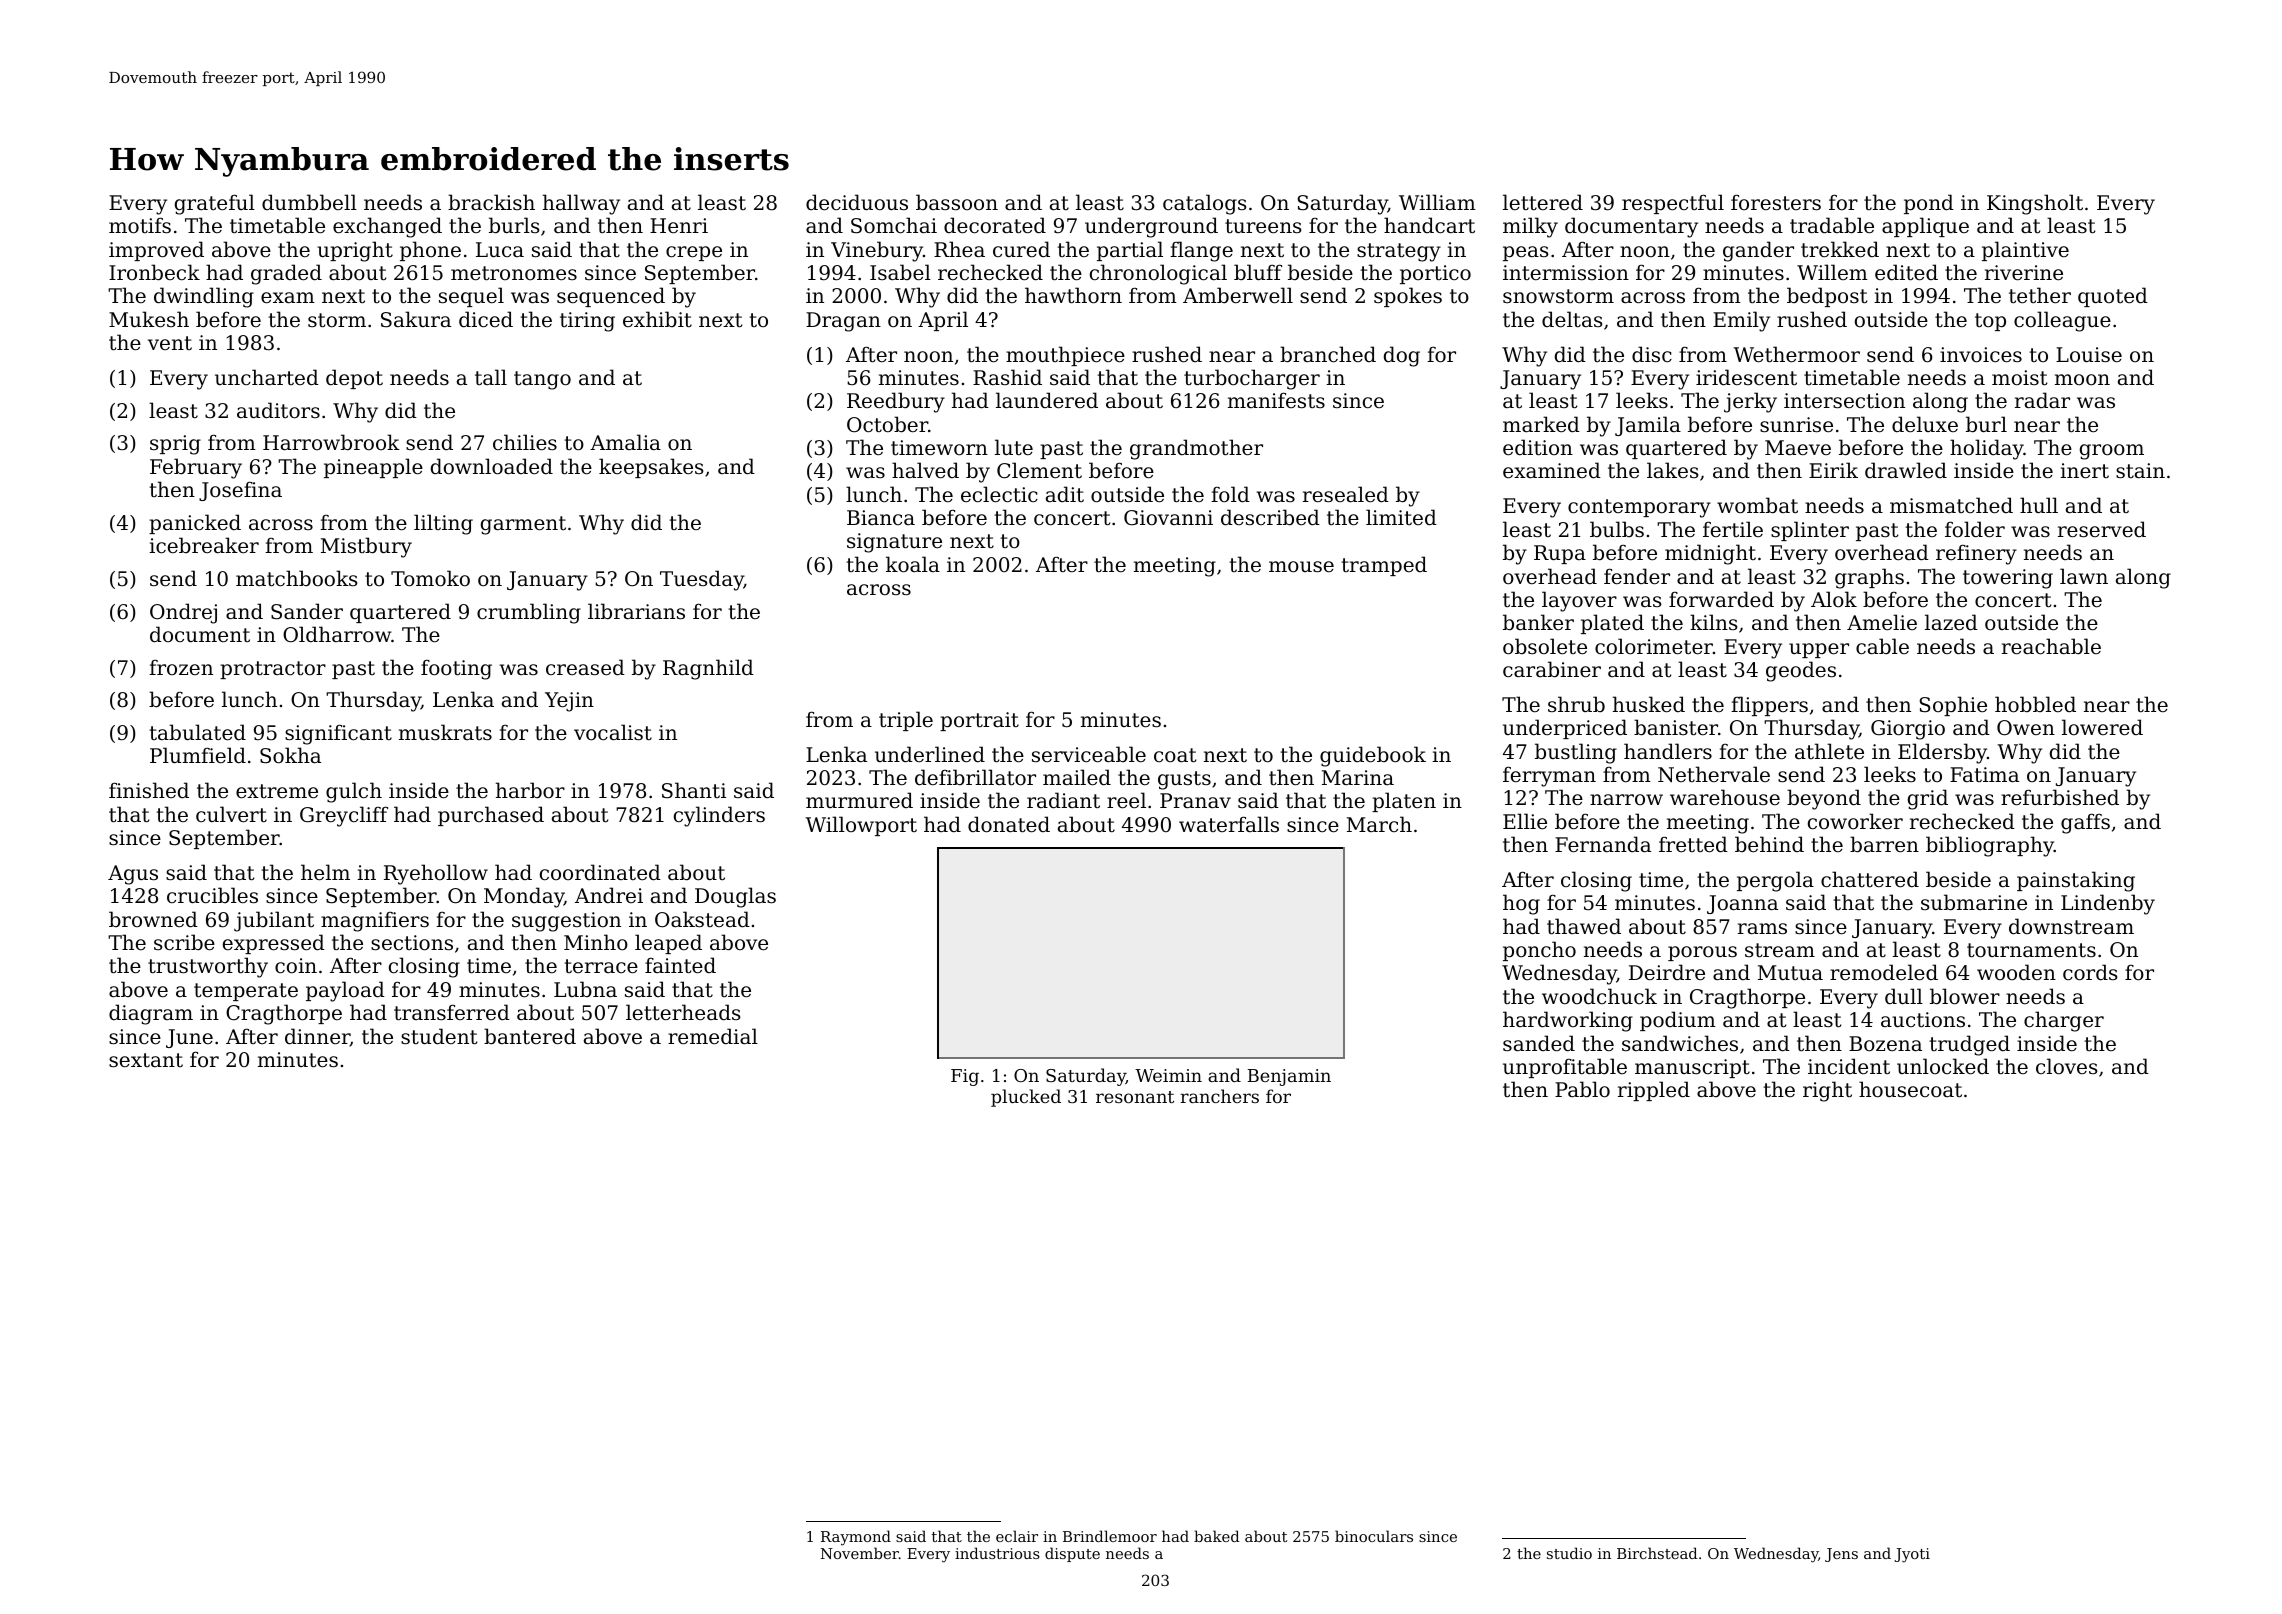 This document has width=2282, height=1614. Describe the element at coordinates (1569, 1553) in the document. I see `studio` at that location.
